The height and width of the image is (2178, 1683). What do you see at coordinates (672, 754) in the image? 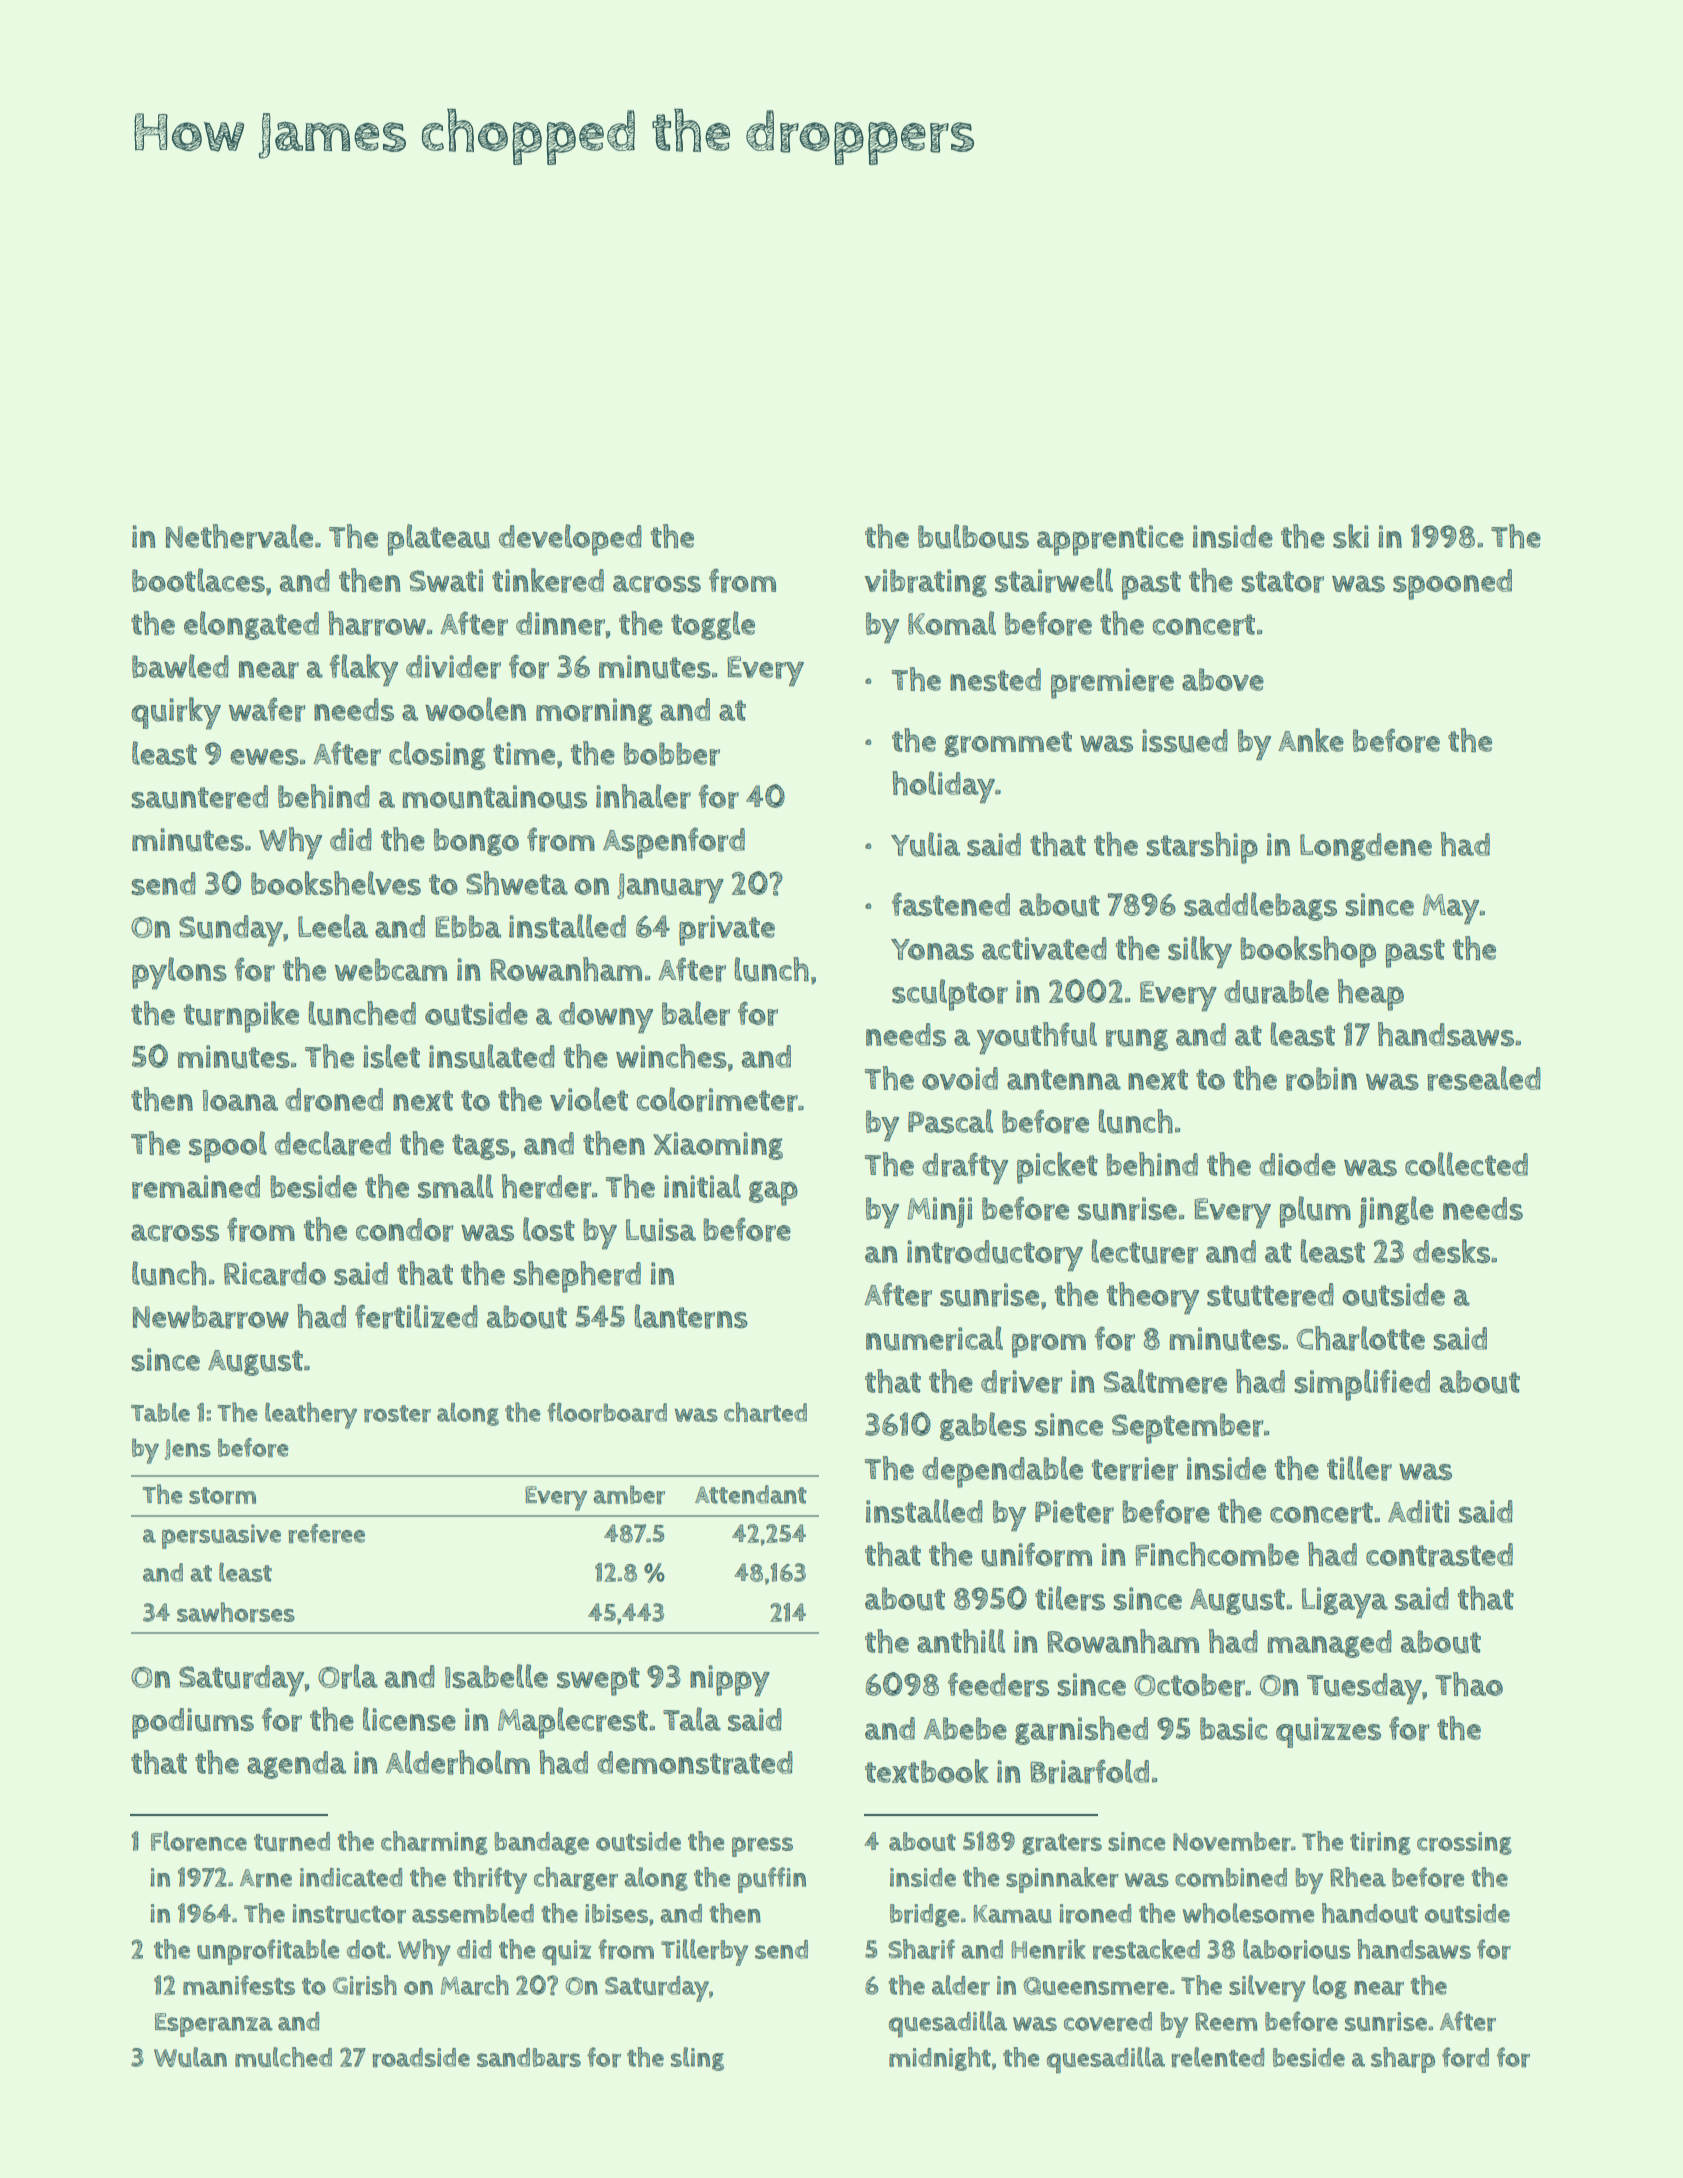
I see `bobber` at bounding box center [672, 754].
